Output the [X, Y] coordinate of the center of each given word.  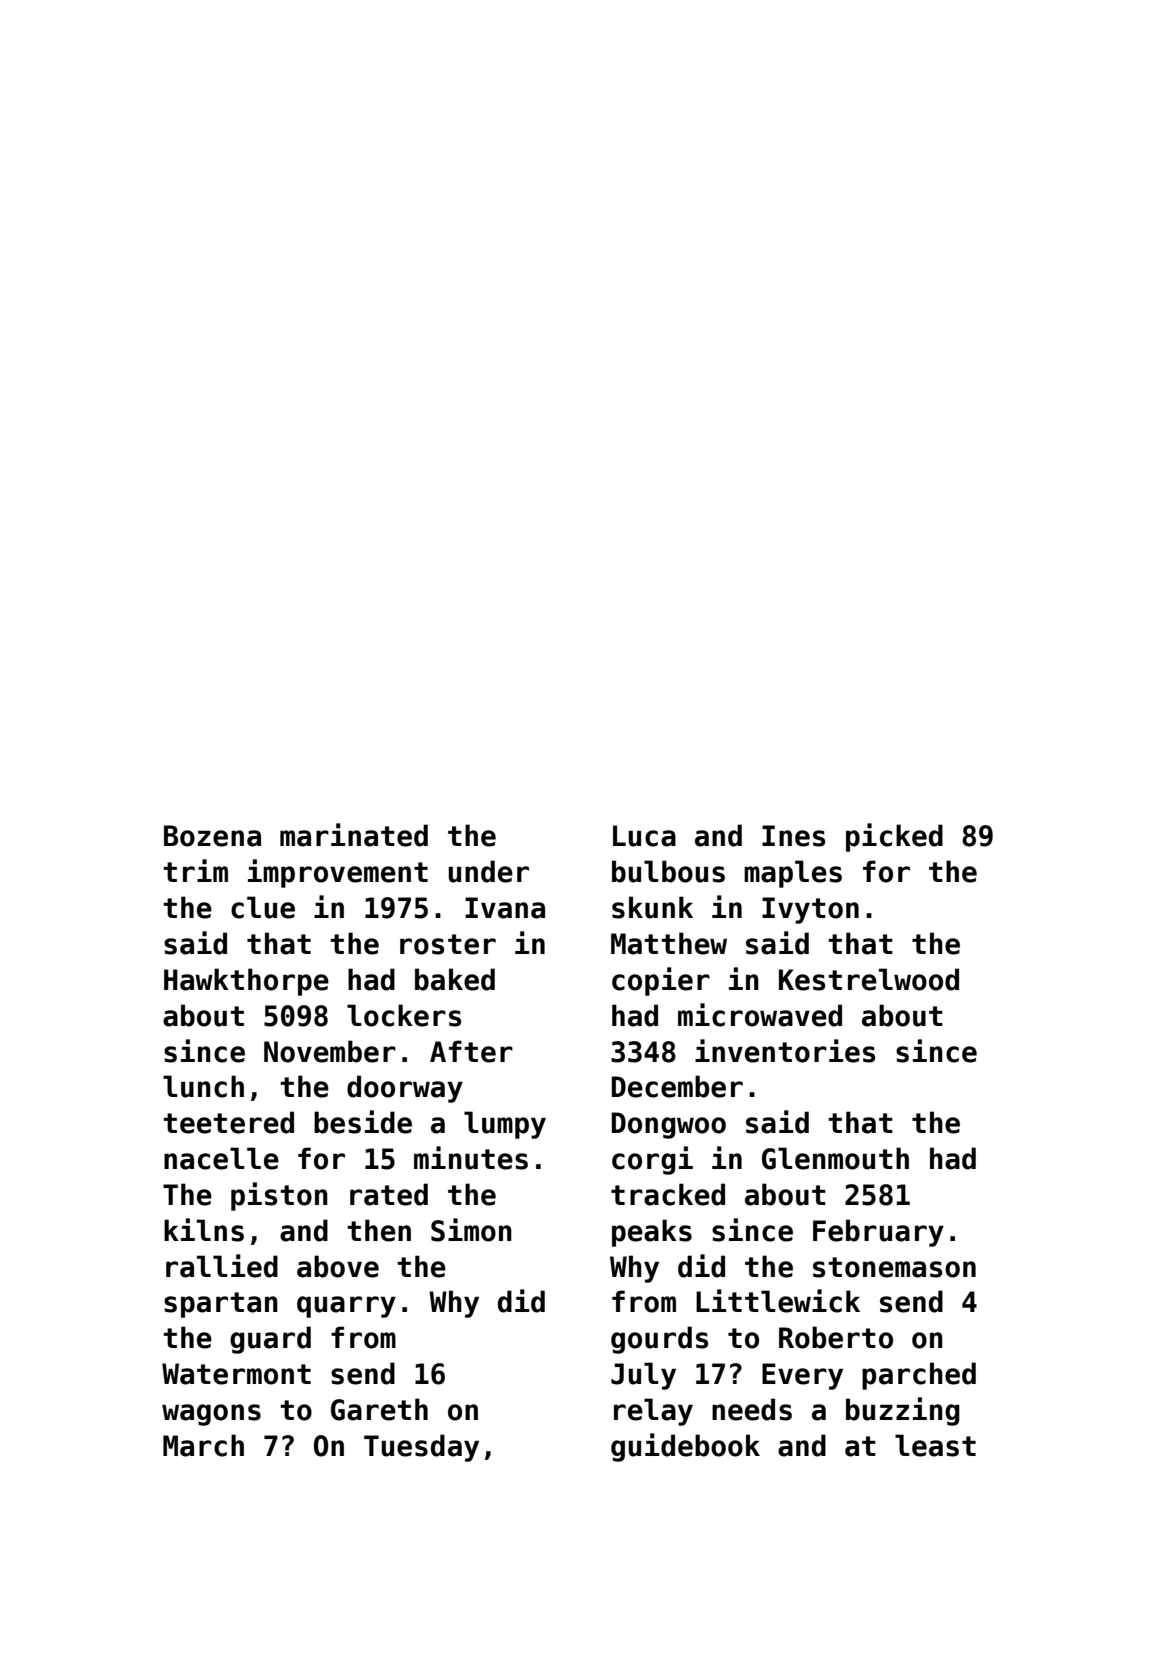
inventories [785, 1051]
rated [389, 1194]
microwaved [760, 1015]
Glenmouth [835, 1158]
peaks [652, 1233]
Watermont [236, 1374]
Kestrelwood [869, 979]
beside [363, 1122]
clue [263, 907]
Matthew [669, 943]
